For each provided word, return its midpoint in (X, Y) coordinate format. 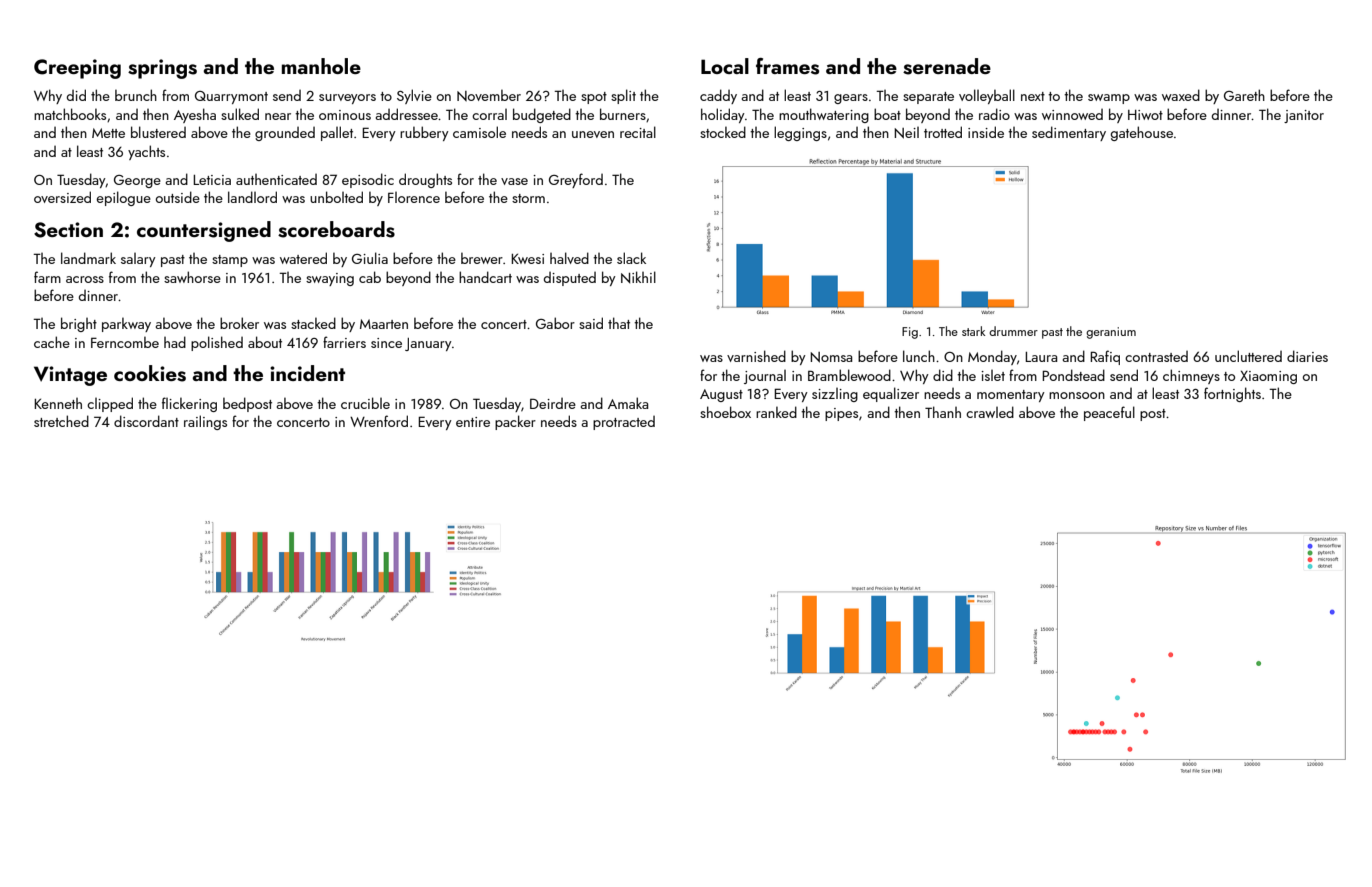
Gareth (1244, 95)
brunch (136, 95)
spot (594, 98)
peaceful (1109, 413)
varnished (756, 356)
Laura (1041, 357)
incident (307, 373)
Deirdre (553, 403)
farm (47, 277)
